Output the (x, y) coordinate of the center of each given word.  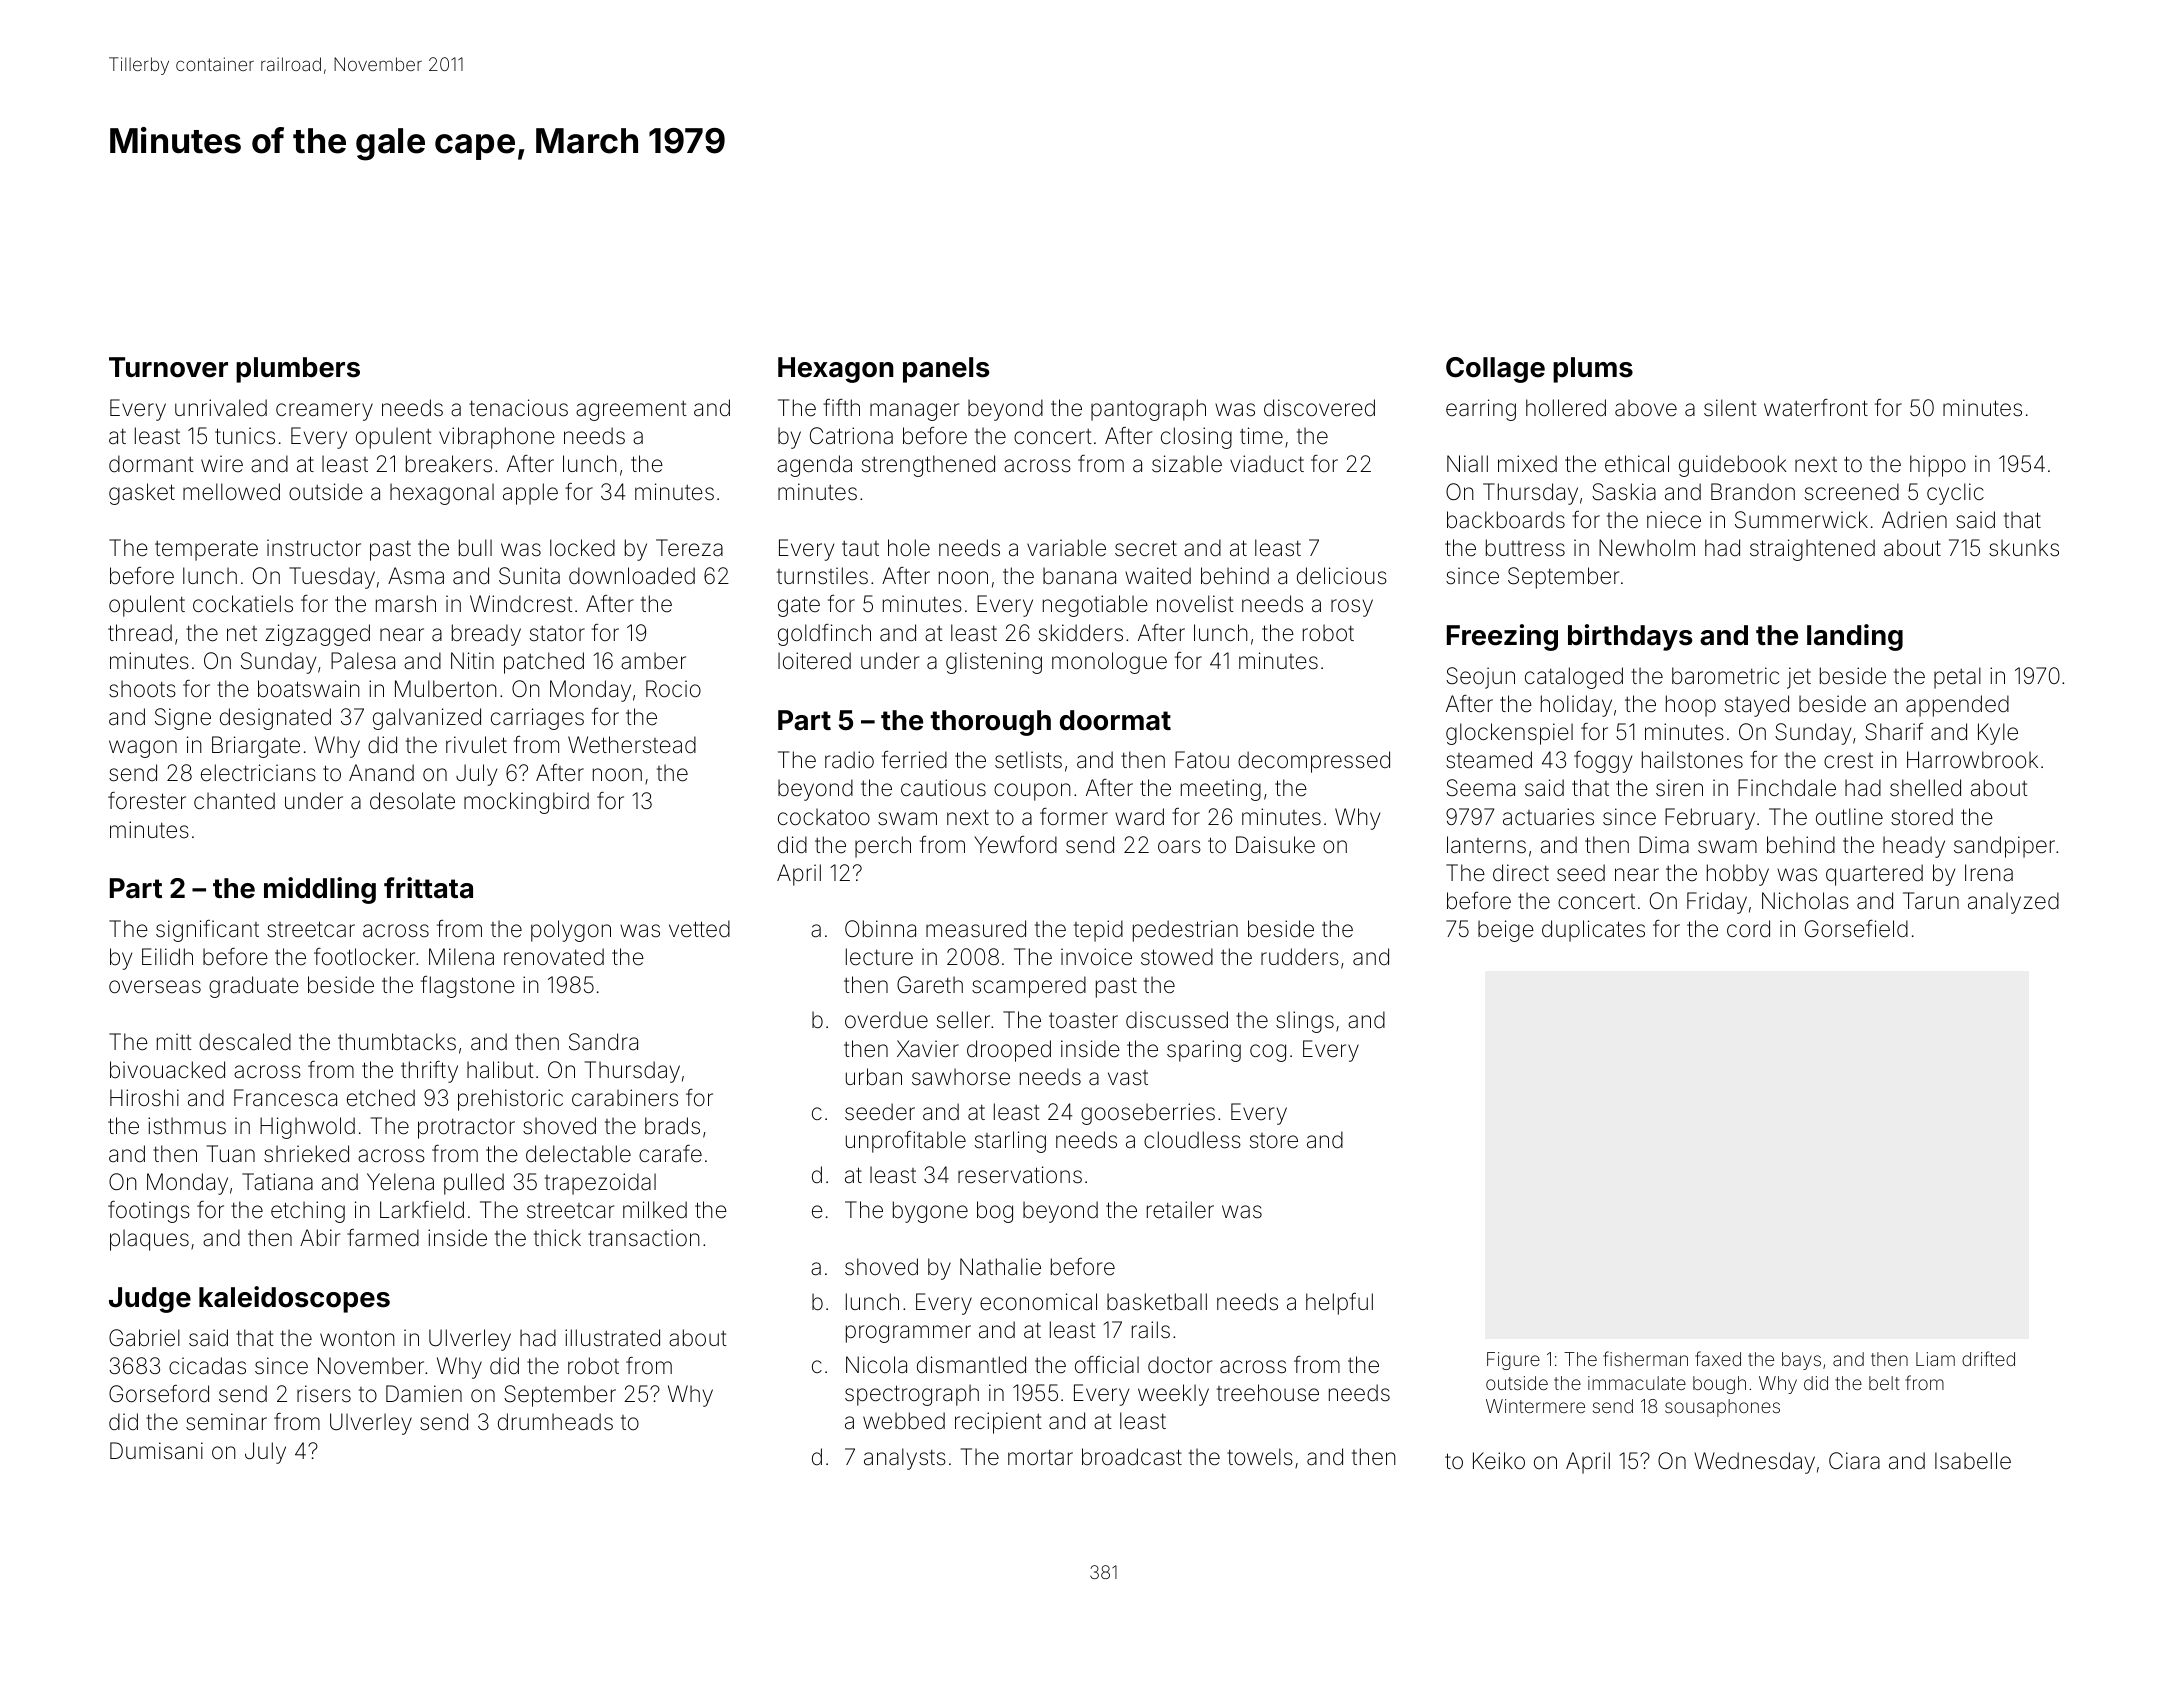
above (1646, 408)
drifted (1988, 1358)
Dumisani (156, 1451)
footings (149, 1212)
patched (544, 663)
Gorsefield (1856, 929)
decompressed (1314, 762)
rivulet (476, 744)
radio (849, 760)
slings (1305, 1022)
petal (1957, 678)
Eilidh (167, 956)
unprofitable (906, 1142)
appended (1957, 706)
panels (946, 370)
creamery (324, 412)
